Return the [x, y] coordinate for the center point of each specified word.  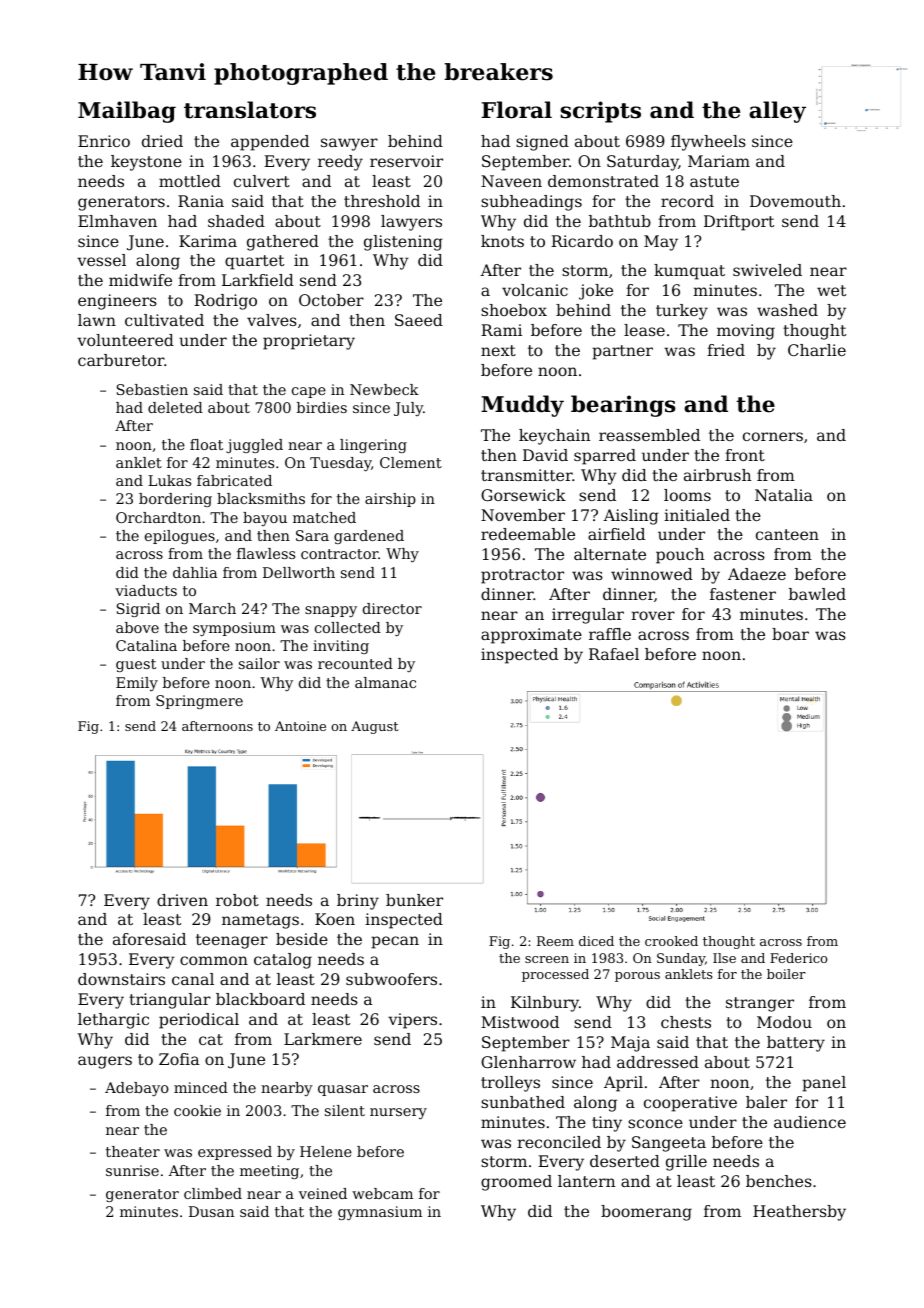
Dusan [211, 1211]
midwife [140, 280]
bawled [817, 594]
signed [542, 143]
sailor [259, 663]
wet [831, 290]
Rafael [614, 654]
